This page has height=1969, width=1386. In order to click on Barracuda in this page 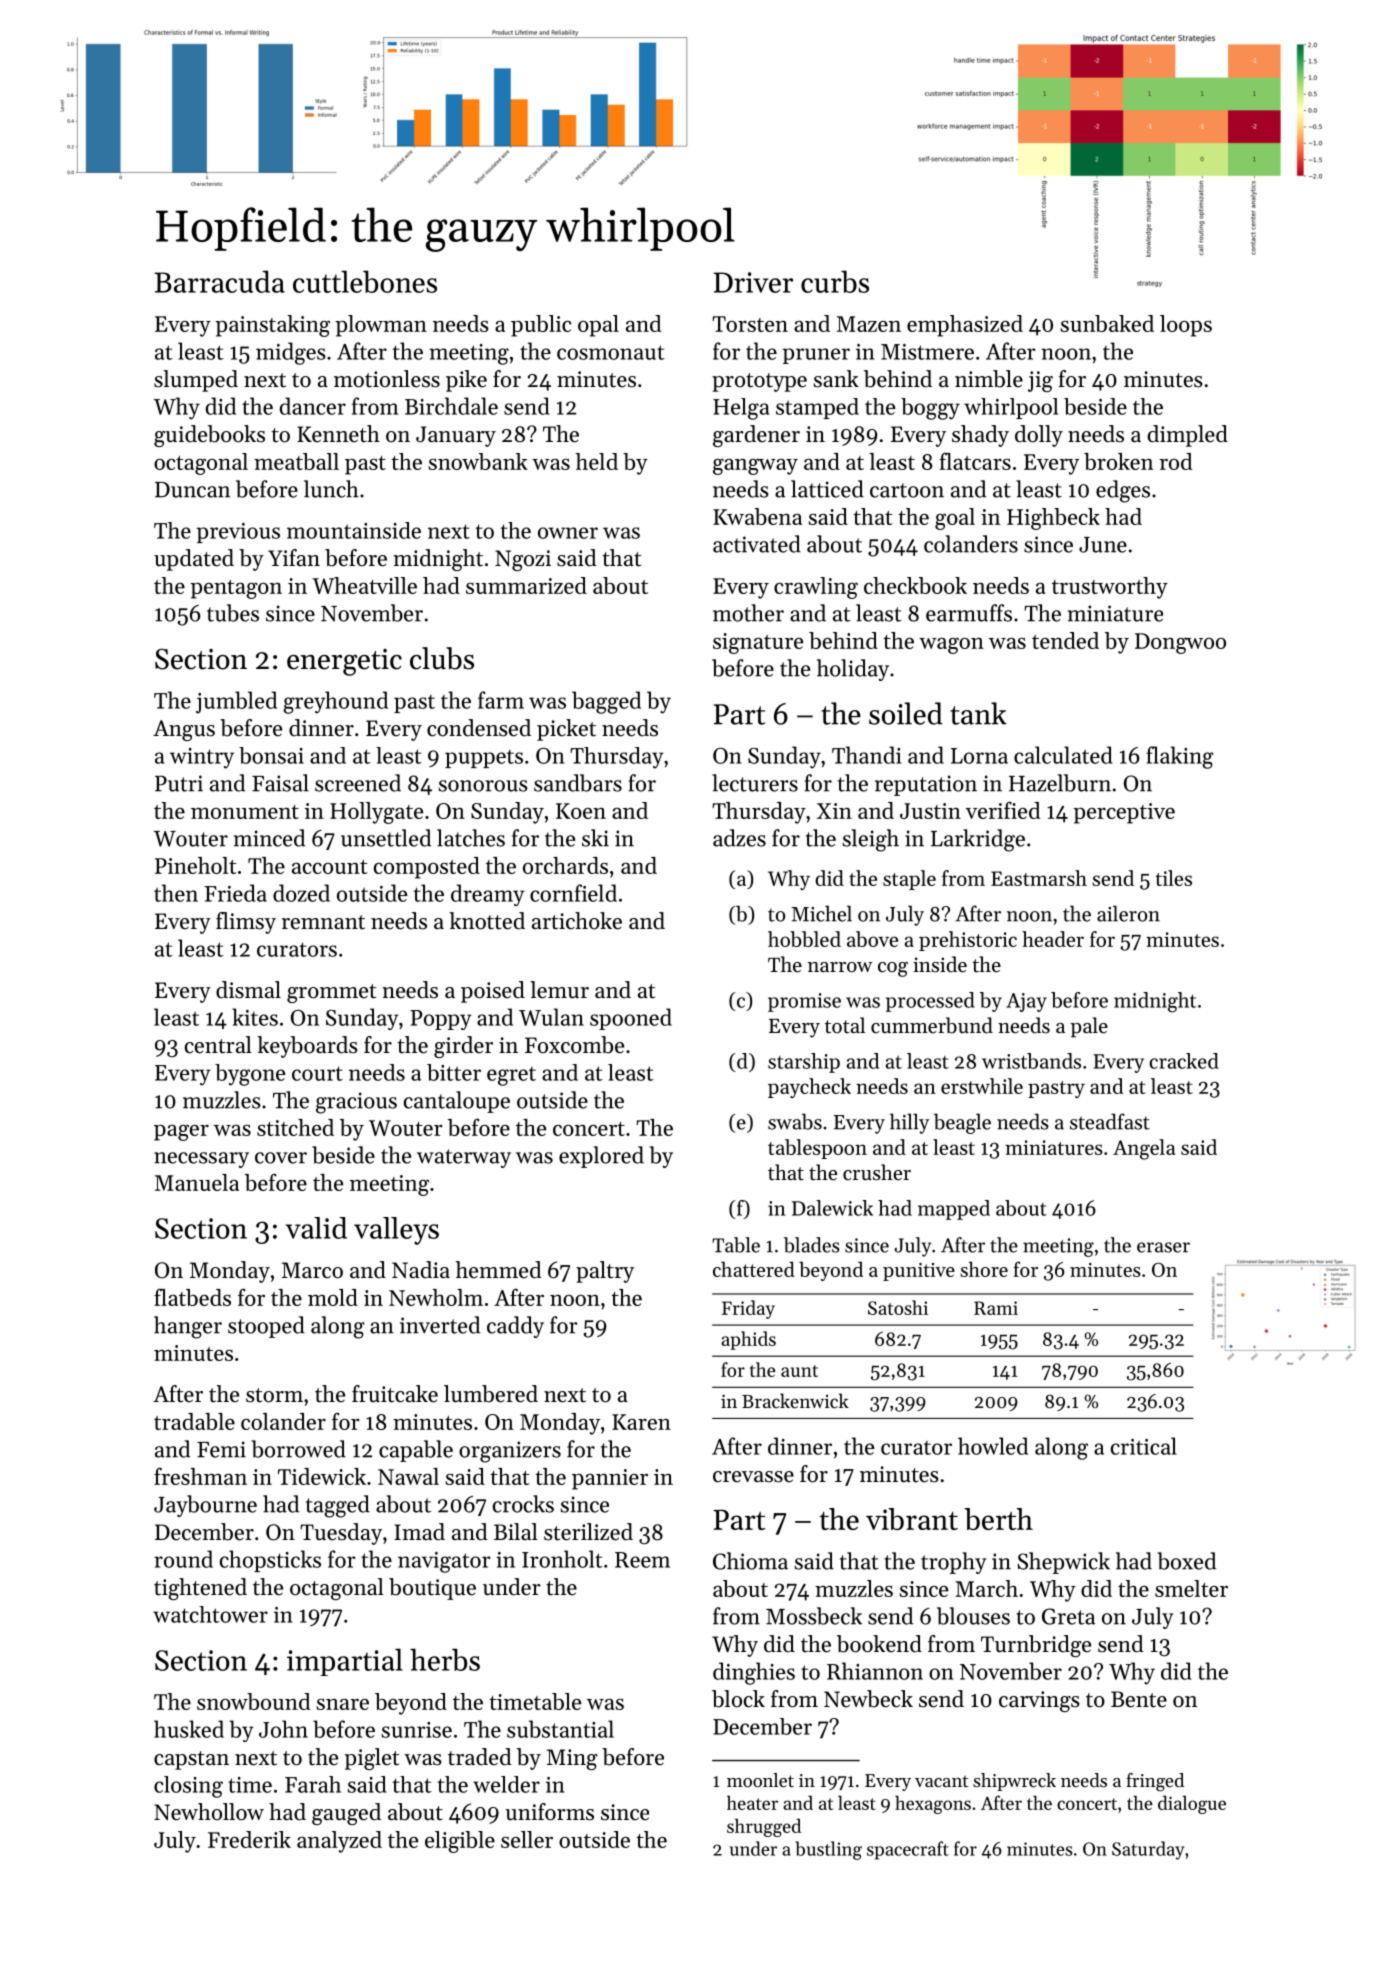, I will do `click(219, 281)`.
